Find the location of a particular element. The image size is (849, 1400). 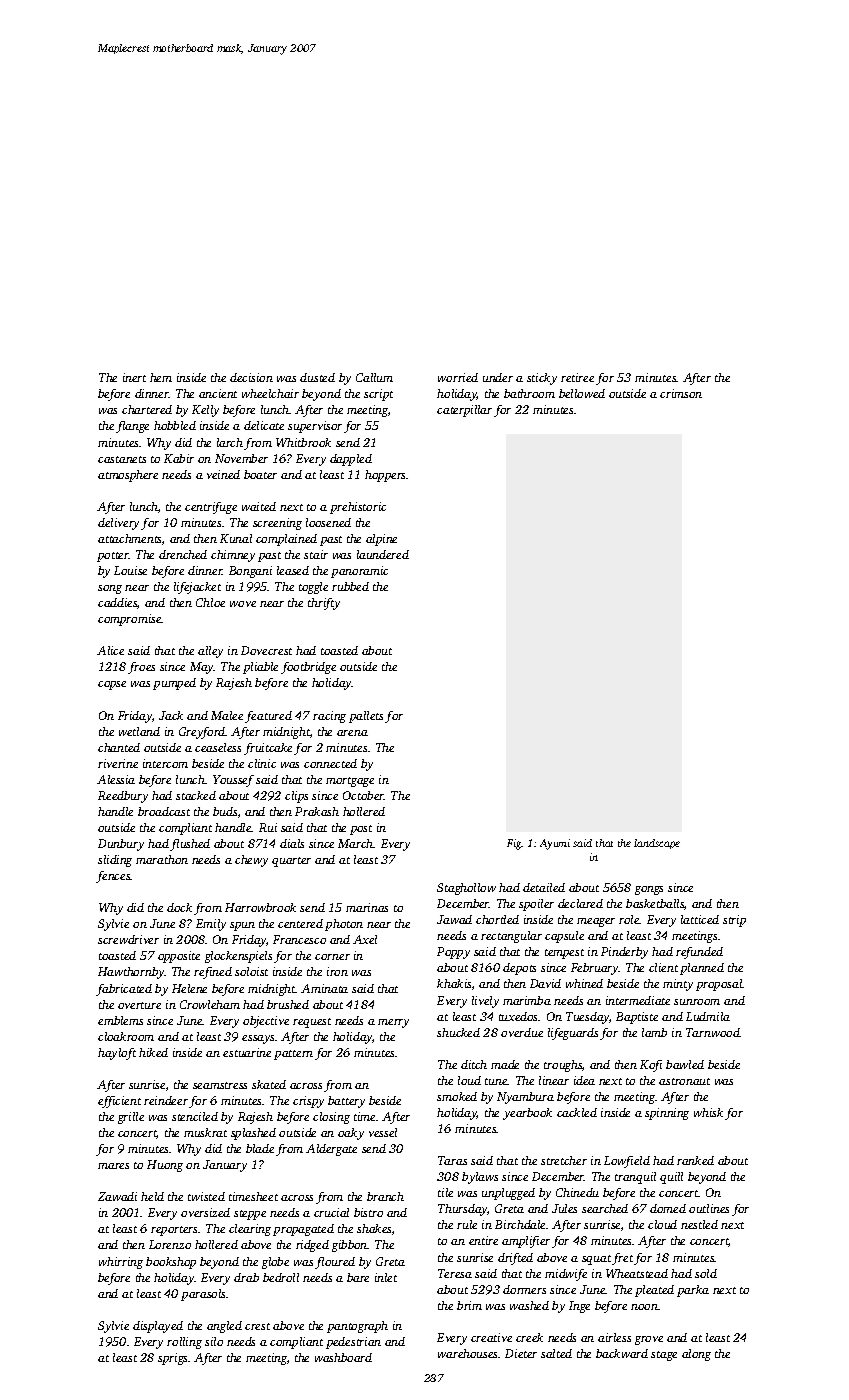

crimson is located at coordinates (681, 393).
